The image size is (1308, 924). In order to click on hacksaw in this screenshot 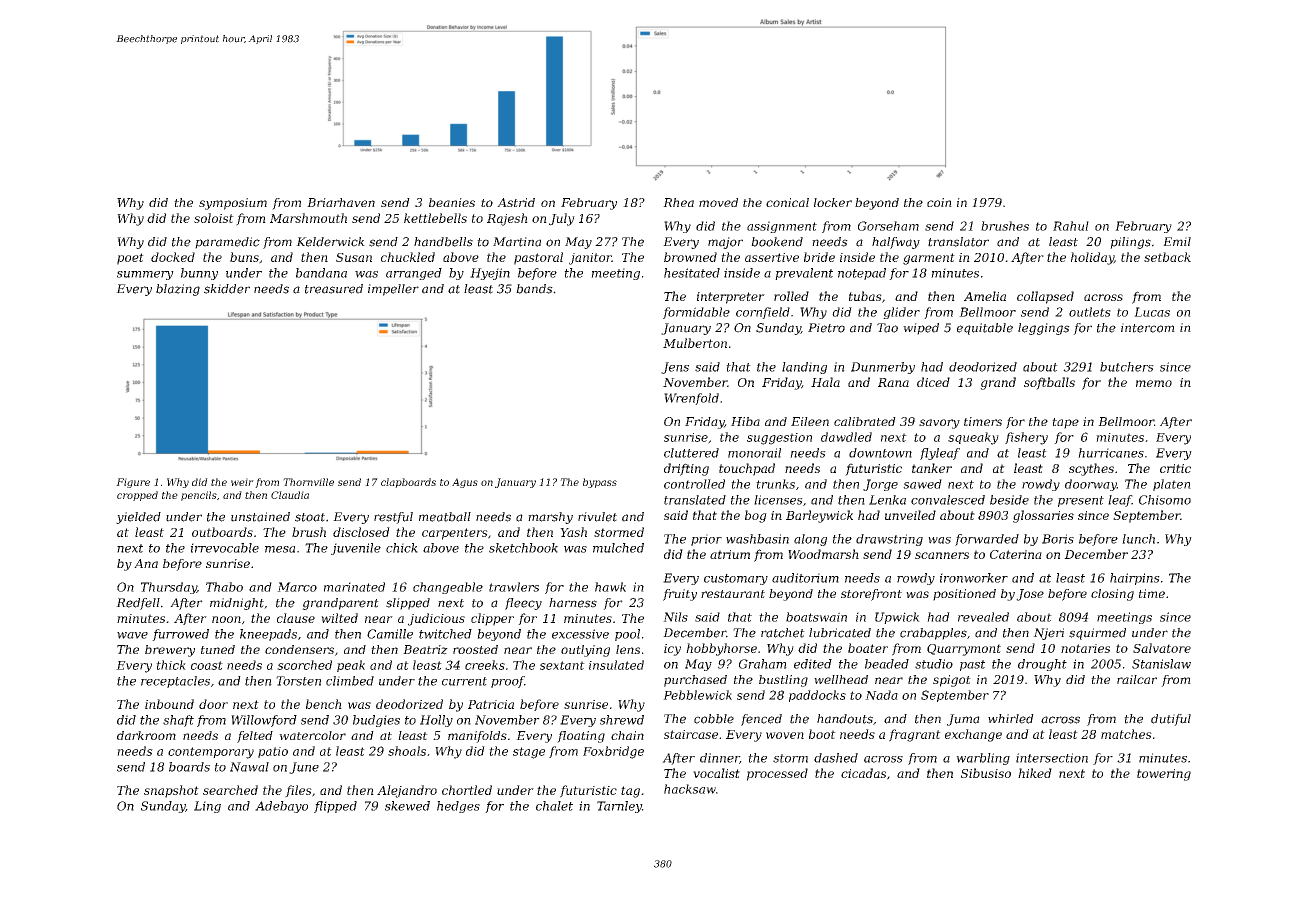, I will do `click(690, 789)`.
